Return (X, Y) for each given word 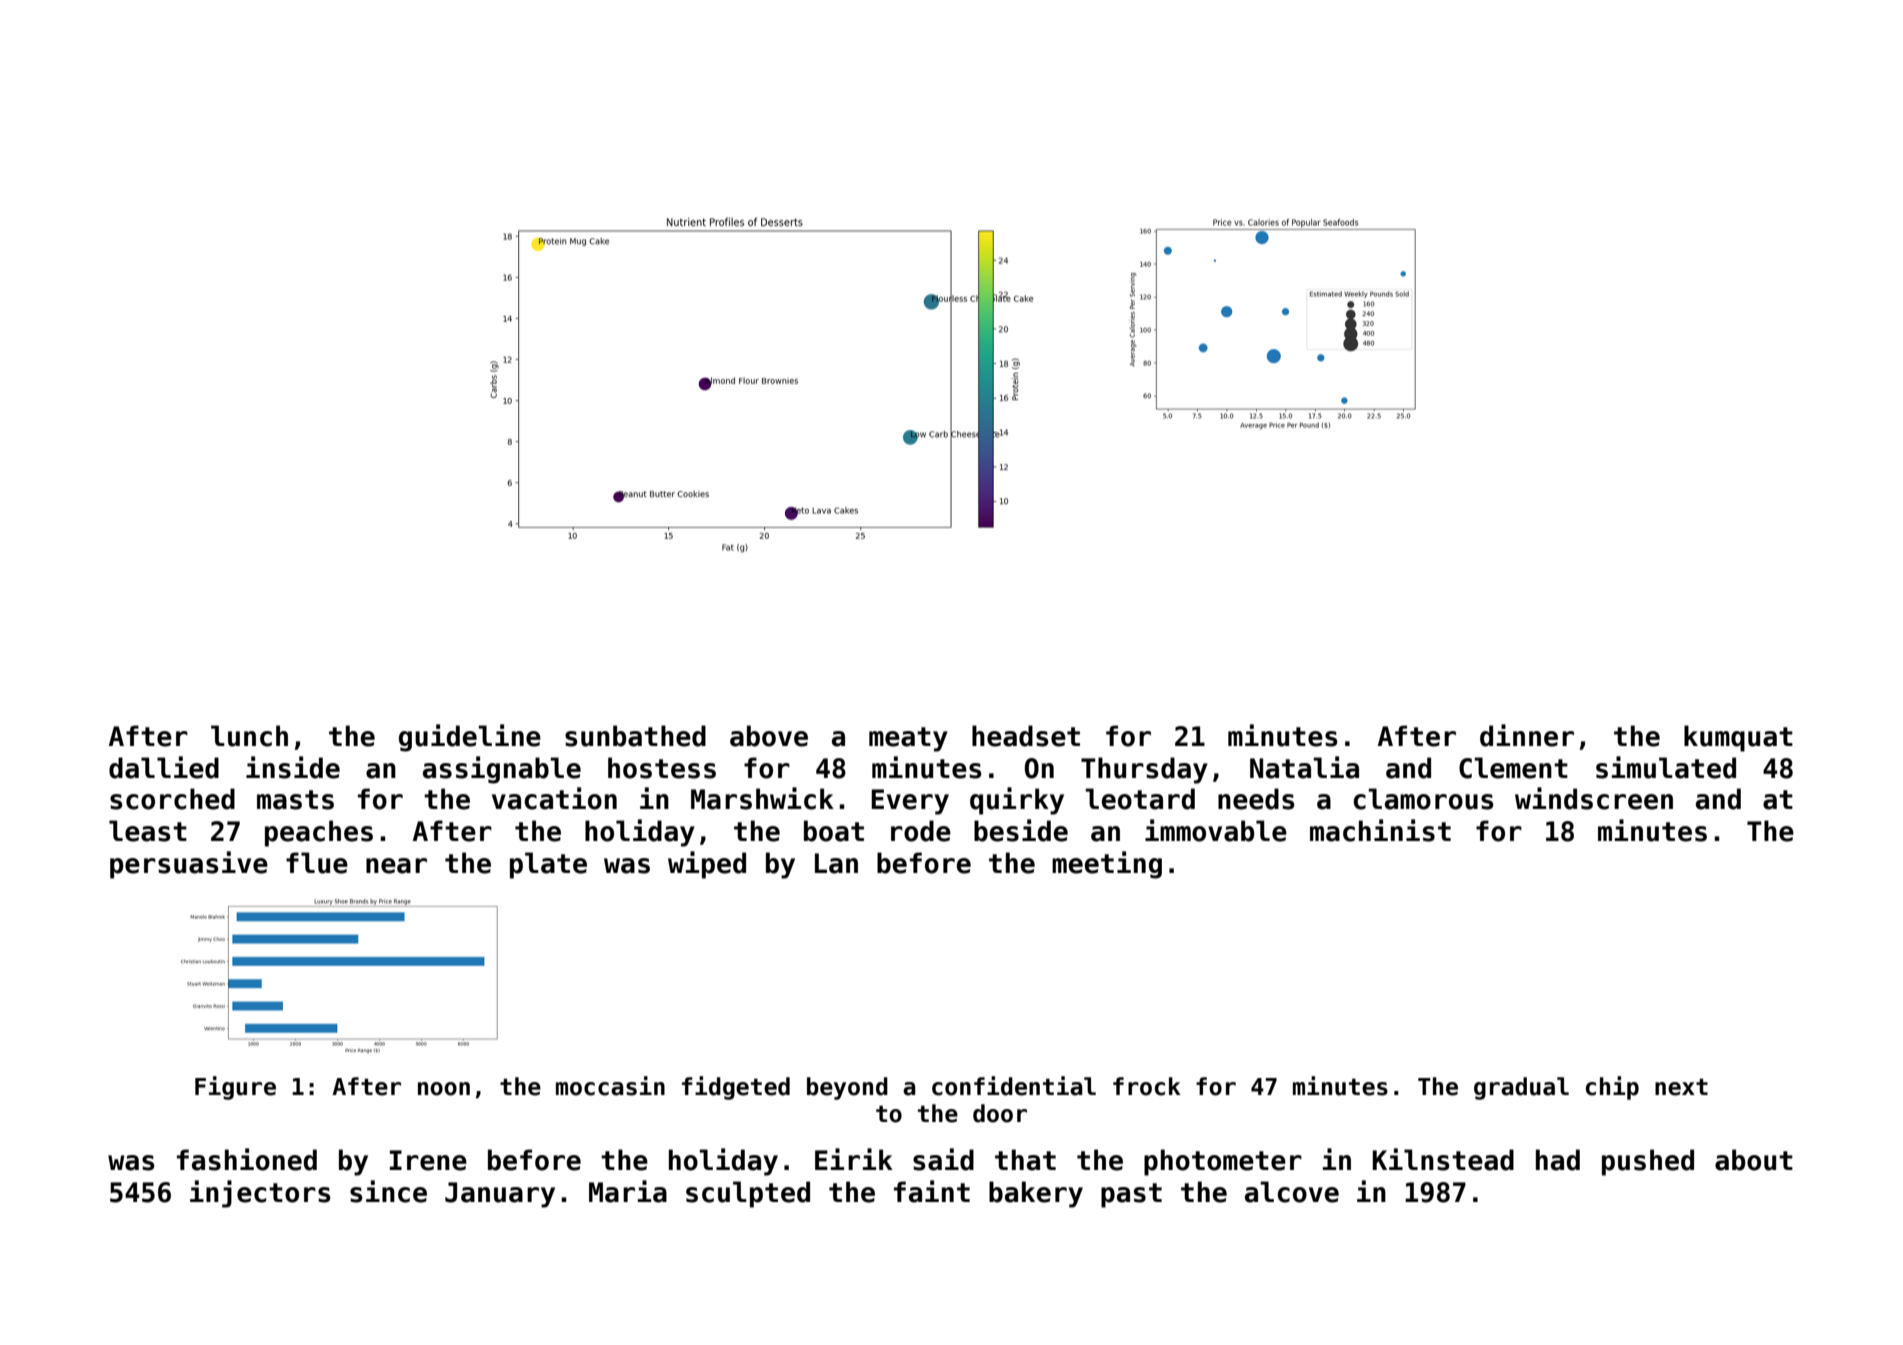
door (1000, 1113)
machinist (1380, 830)
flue (317, 863)
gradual (1521, 1088)
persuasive (189, 865)
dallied (164, 767)
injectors (260, 1194)
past (1131, 1195)
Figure (235, 1088)
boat (834, 831)
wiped (707, 865)
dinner (1527, 735)
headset (1026, 736)
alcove (1292, 1192)
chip (1612, 1088)
